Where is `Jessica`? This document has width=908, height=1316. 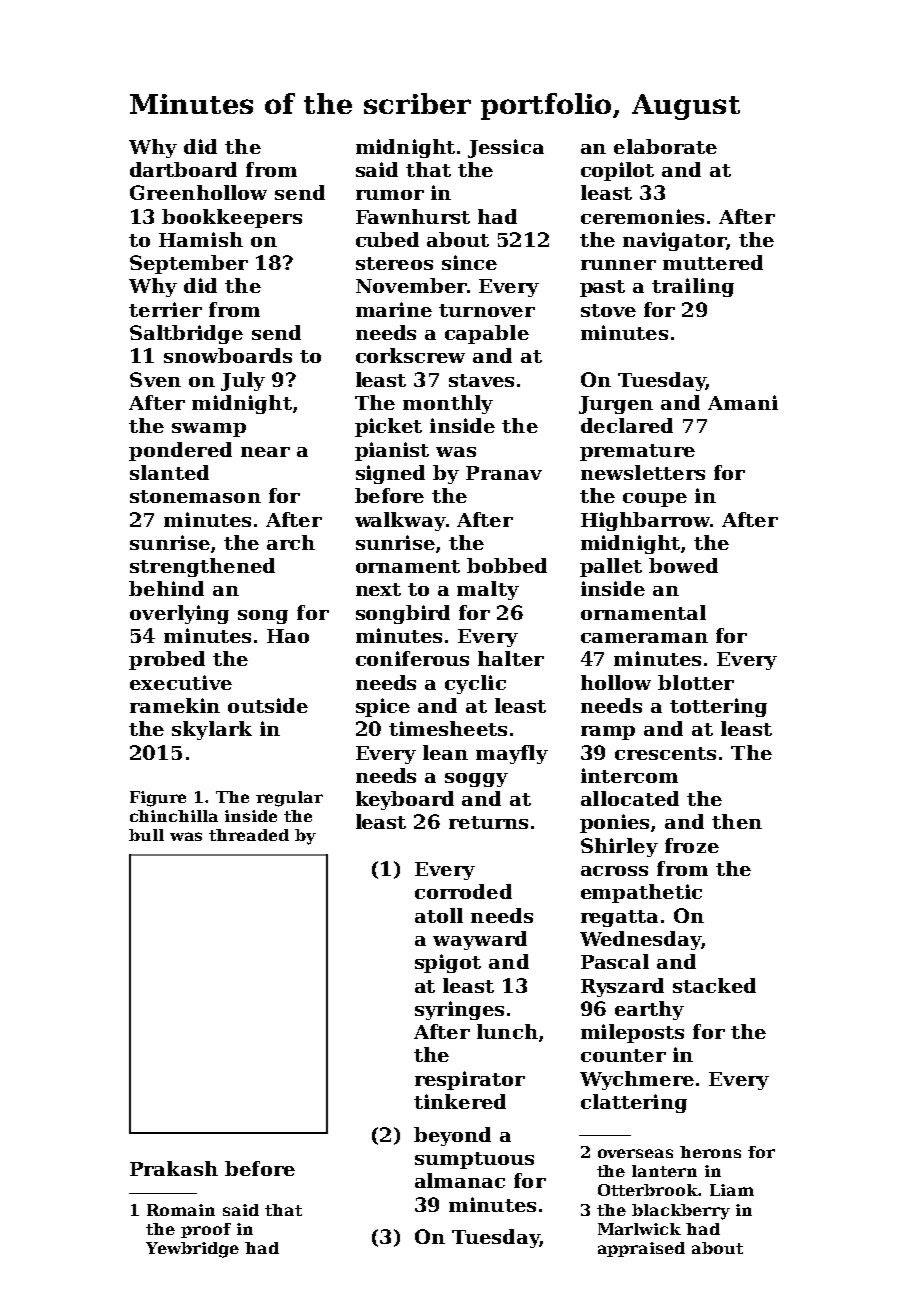 Jessica is located at coordinates (506, 148).
